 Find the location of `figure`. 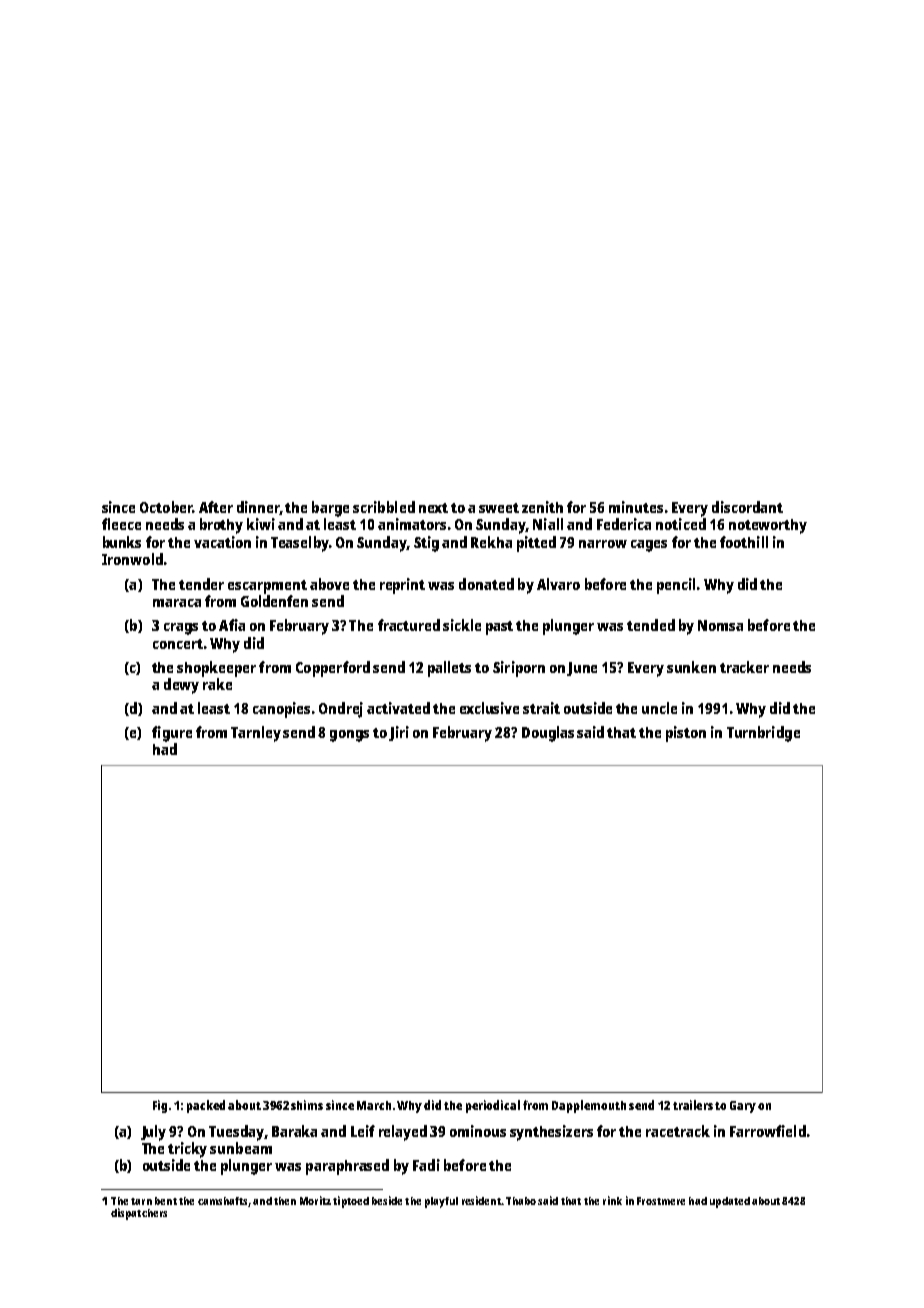

figure is located at coordinates (172, 734).
